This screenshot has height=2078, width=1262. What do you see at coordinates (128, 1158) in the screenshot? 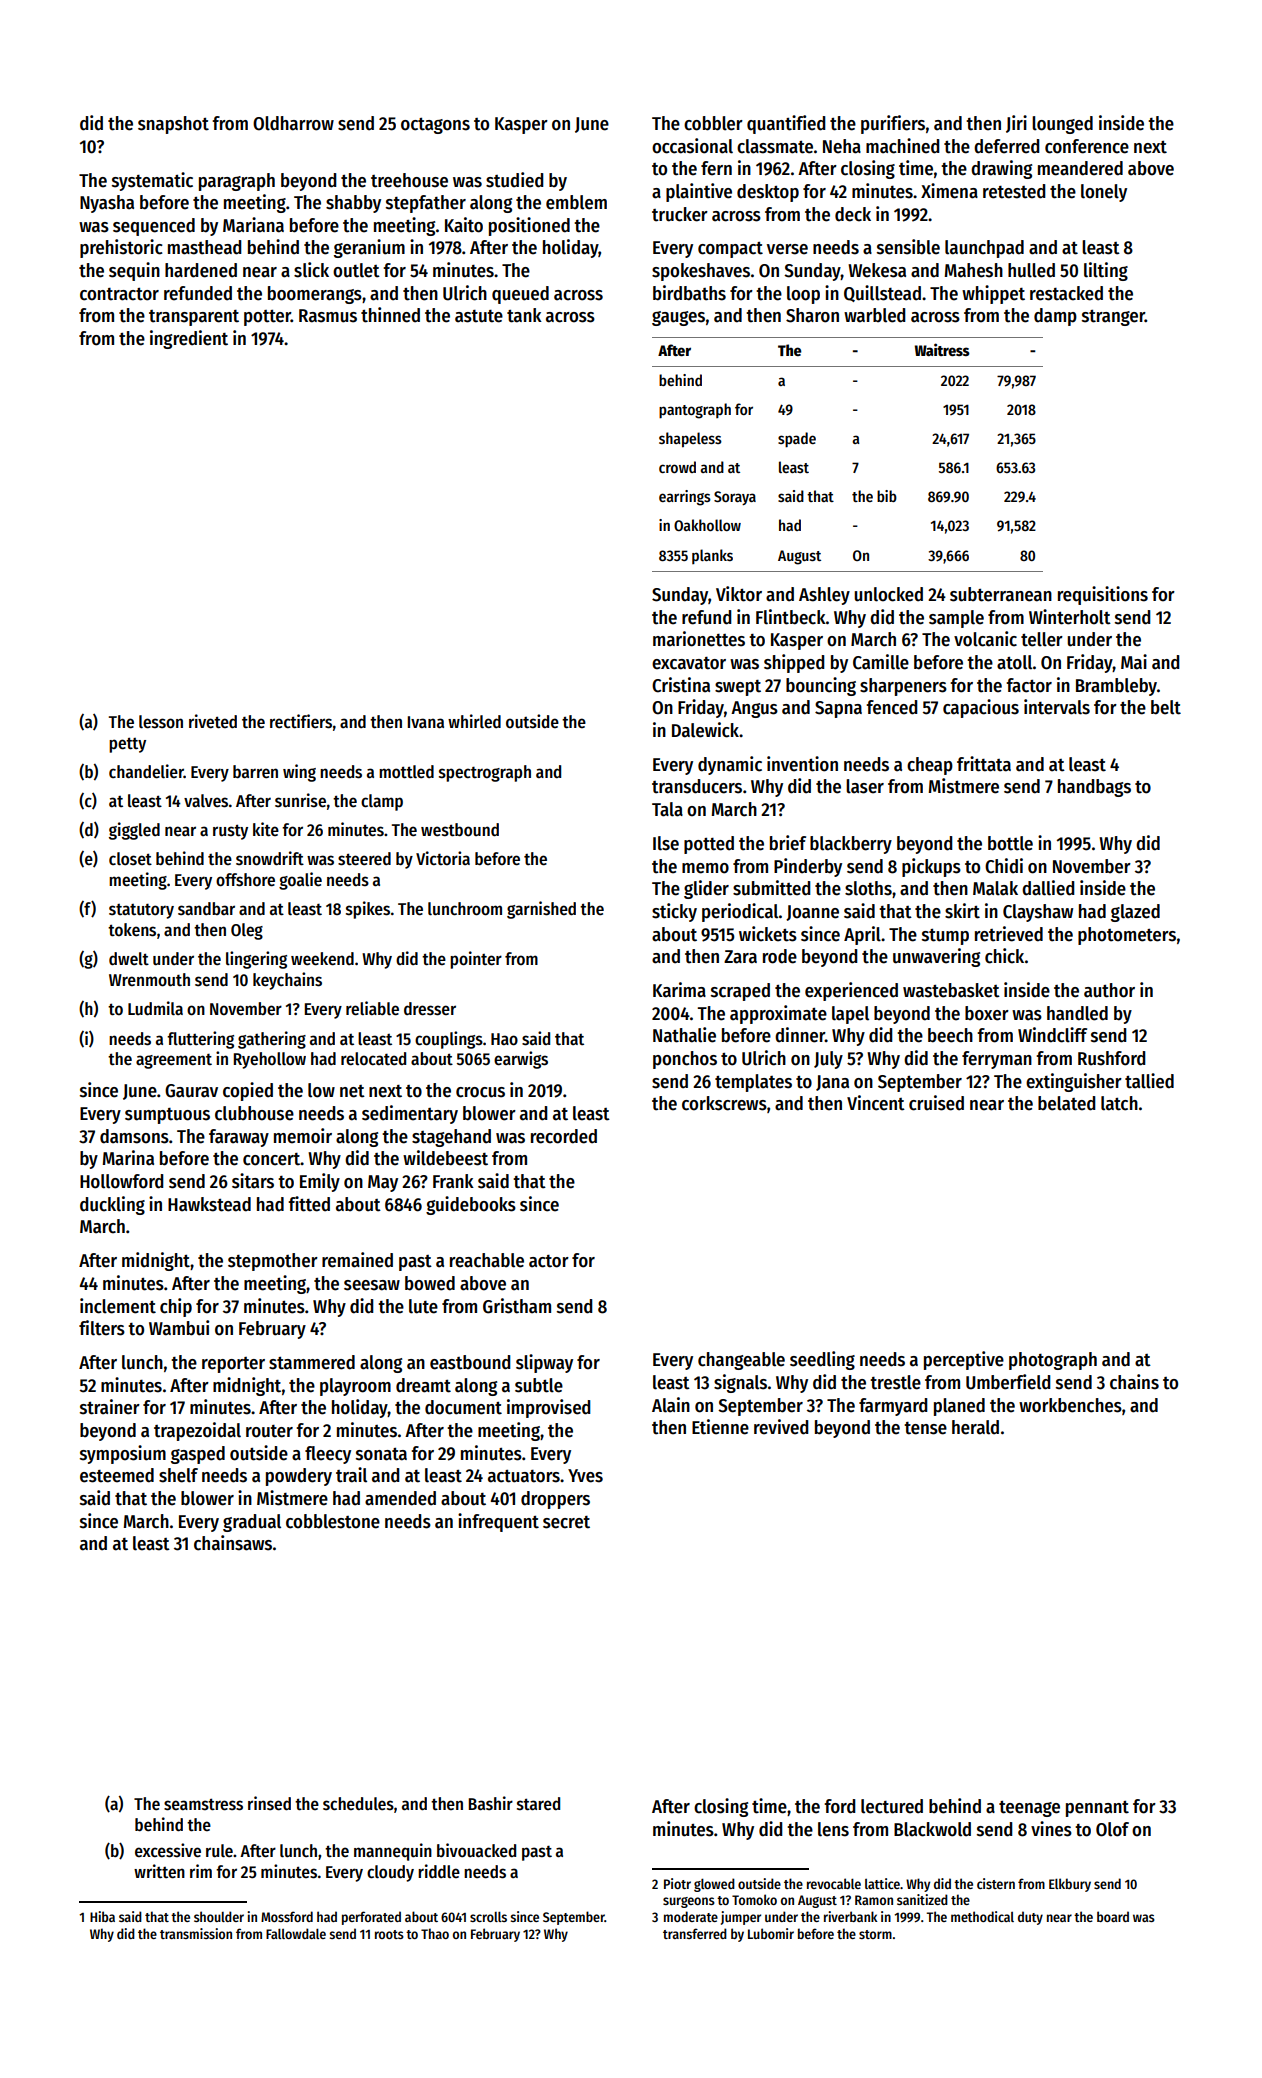
I see `Marina` at bounding box center [128, 1158].
